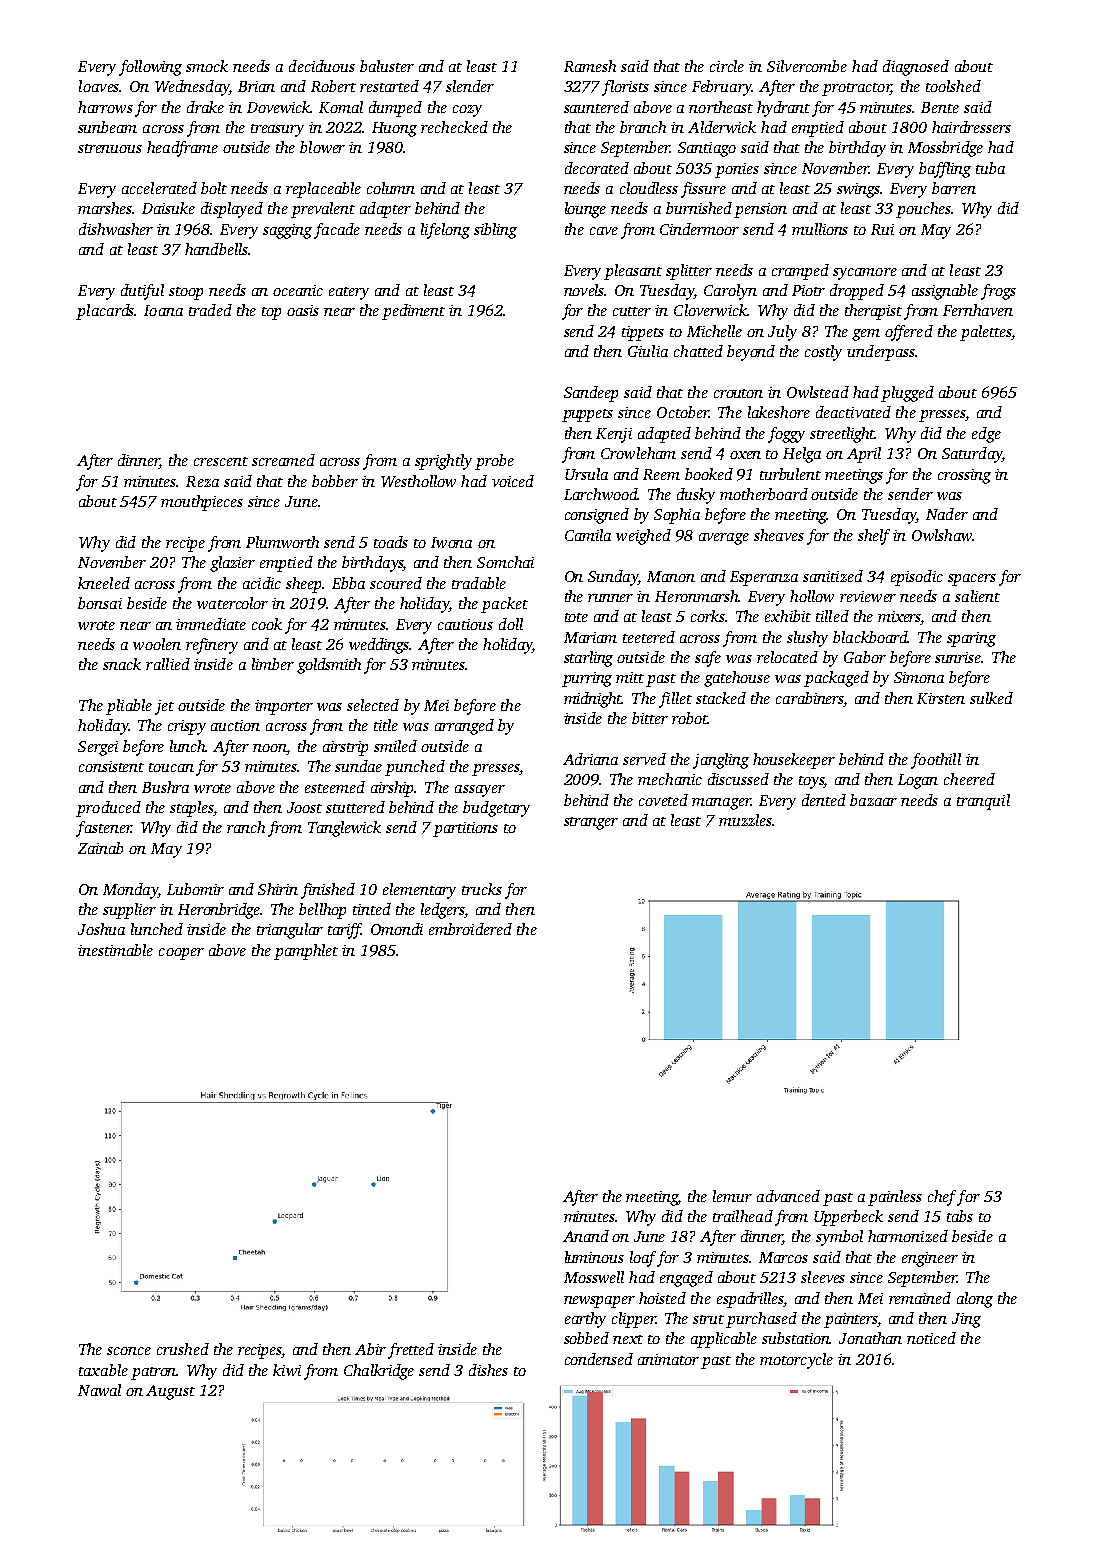 This screenshot has height=1557, width=1101. What do you see at coordinates (895, 1198) in the screenshot?
I see `painless` at bounding box center [895, 1198].
